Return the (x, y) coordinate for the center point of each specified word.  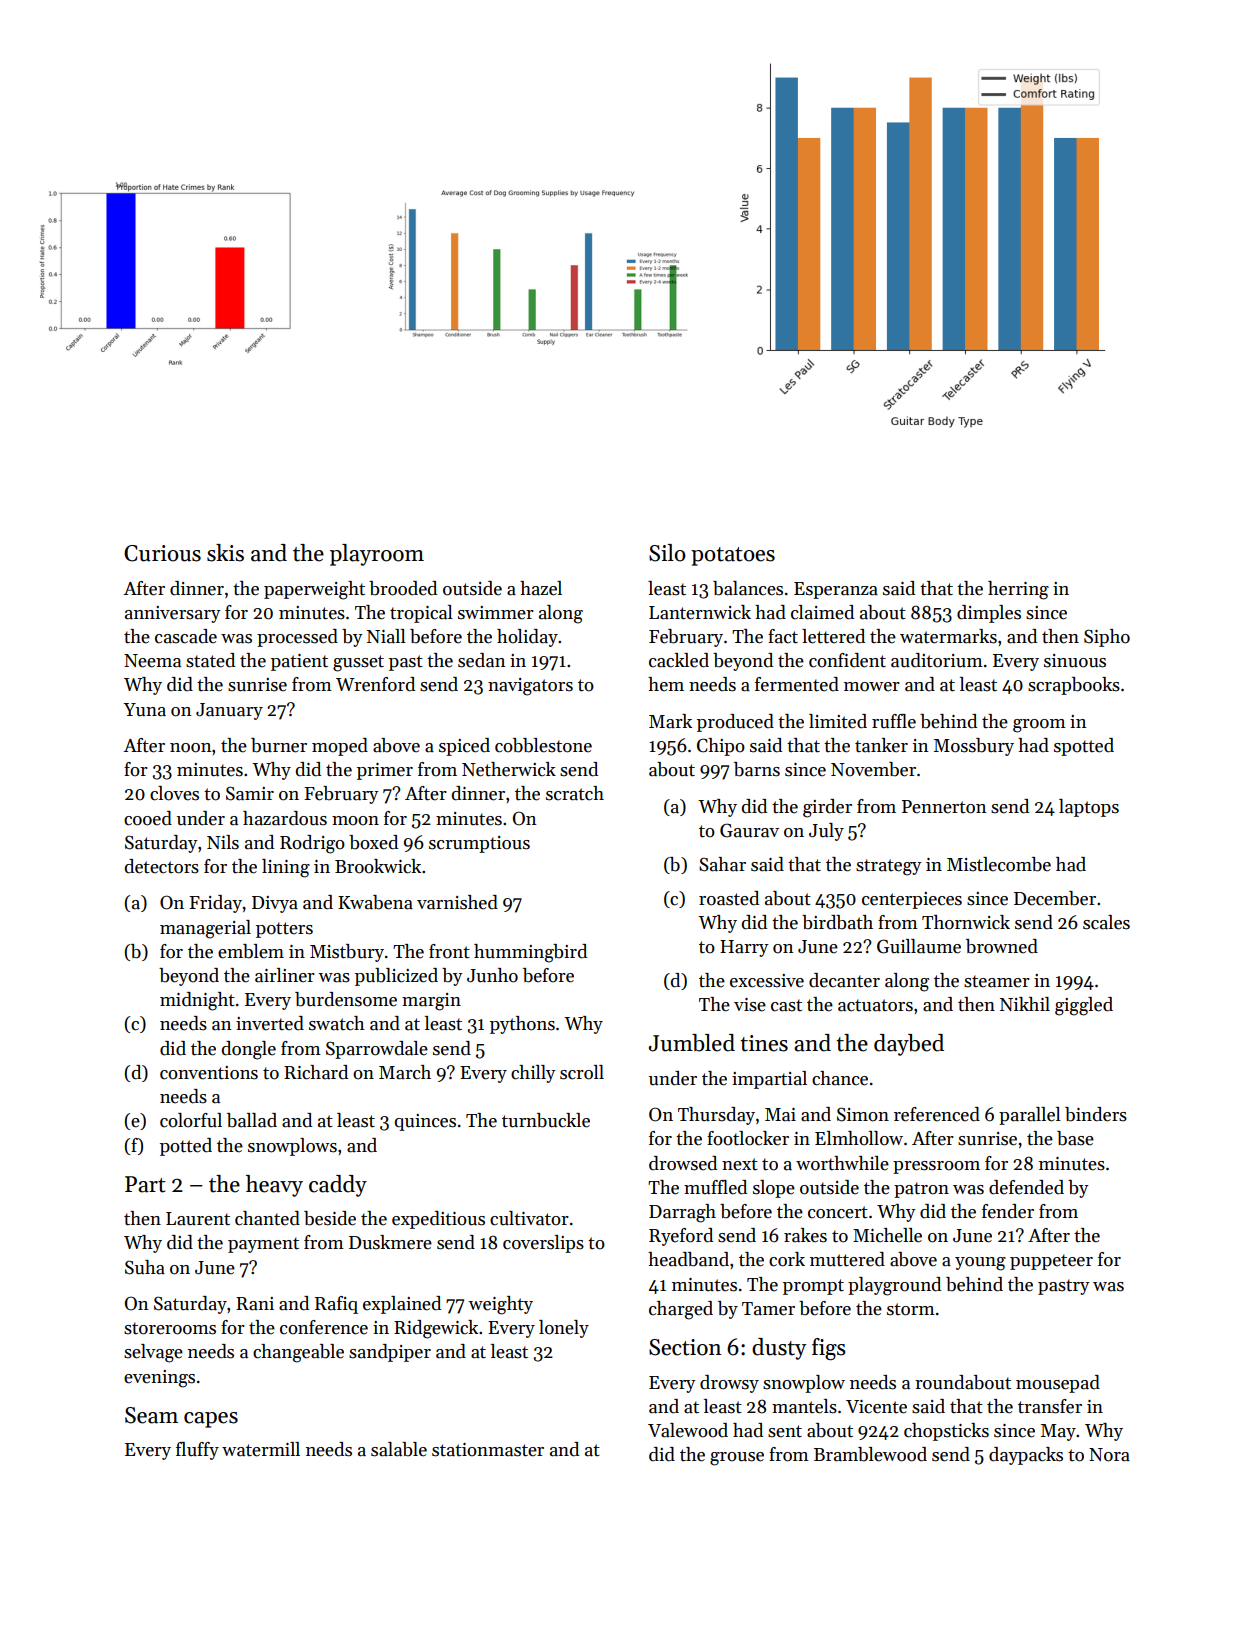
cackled (679, 660)
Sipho (1107, 638)
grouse (737, 1459)
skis (225, 553)
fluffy (197, 1451)
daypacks (1026, 1456)
